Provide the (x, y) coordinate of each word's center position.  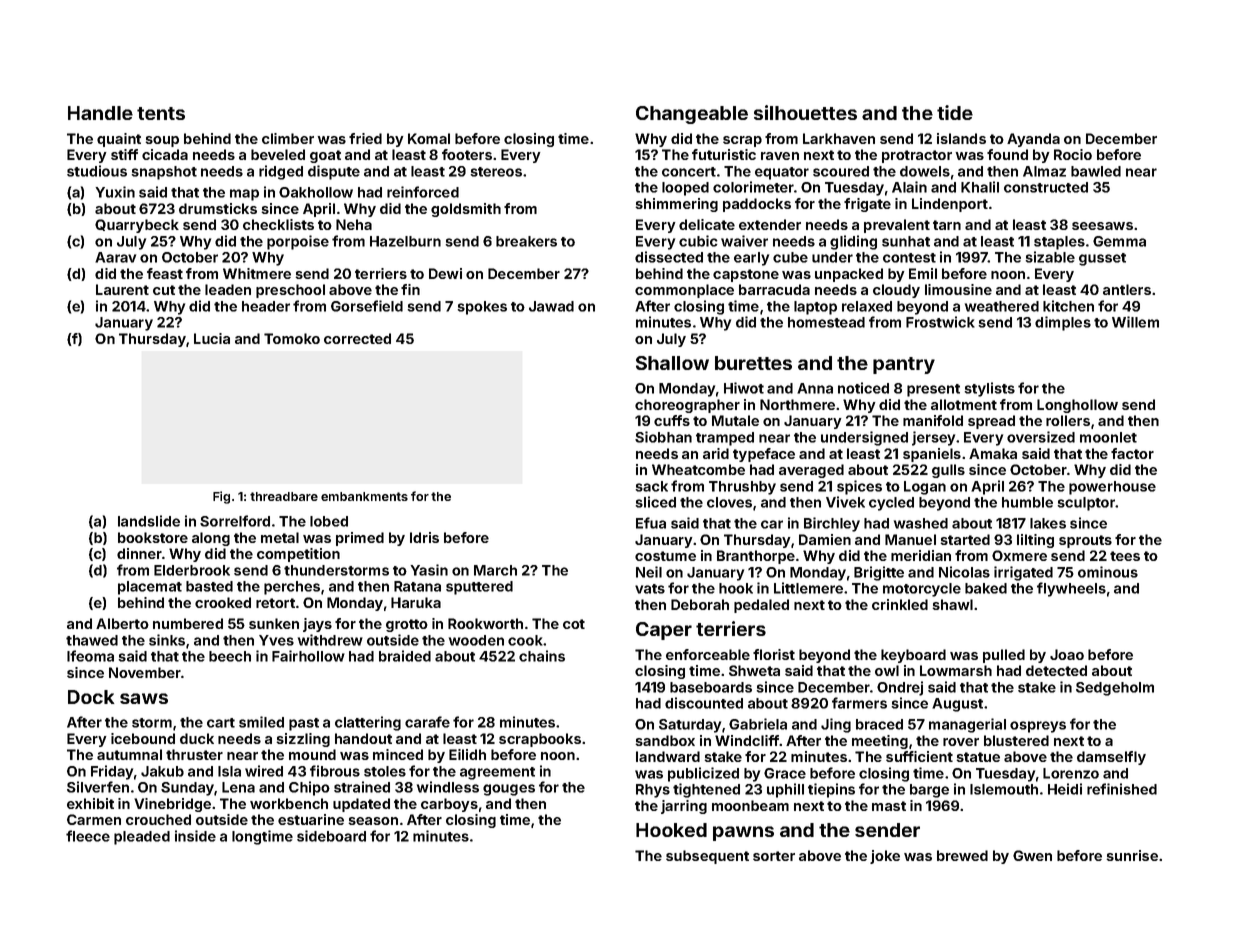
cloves (729, 502)
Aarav (115, 257)
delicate (707, 224)
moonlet (1108, 437)
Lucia (212, 338)
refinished (1122, 789)
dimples (1063, 323)
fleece (88, 836)
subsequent (707, 857)
